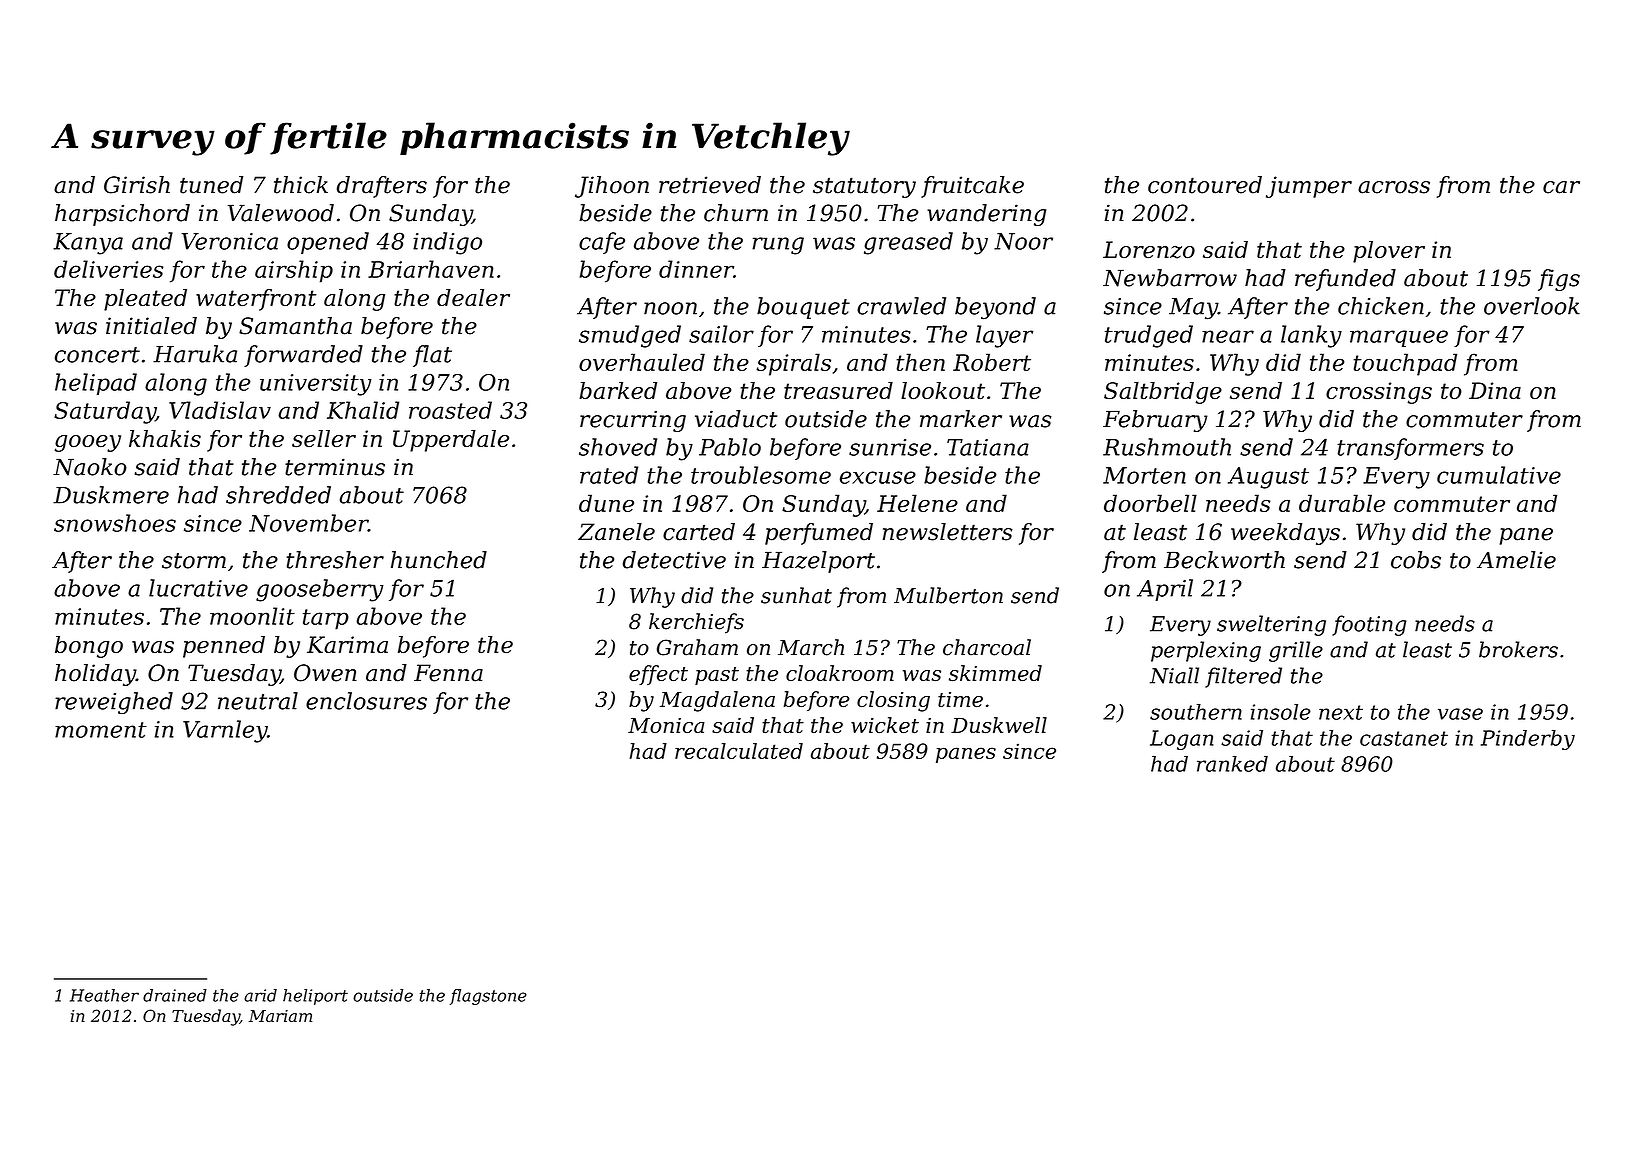 The image size is (1639, 1159). What do you see at coordinates (335, 560) in the screenshot?
I see `thresher` at bounding box center [335, 560].
